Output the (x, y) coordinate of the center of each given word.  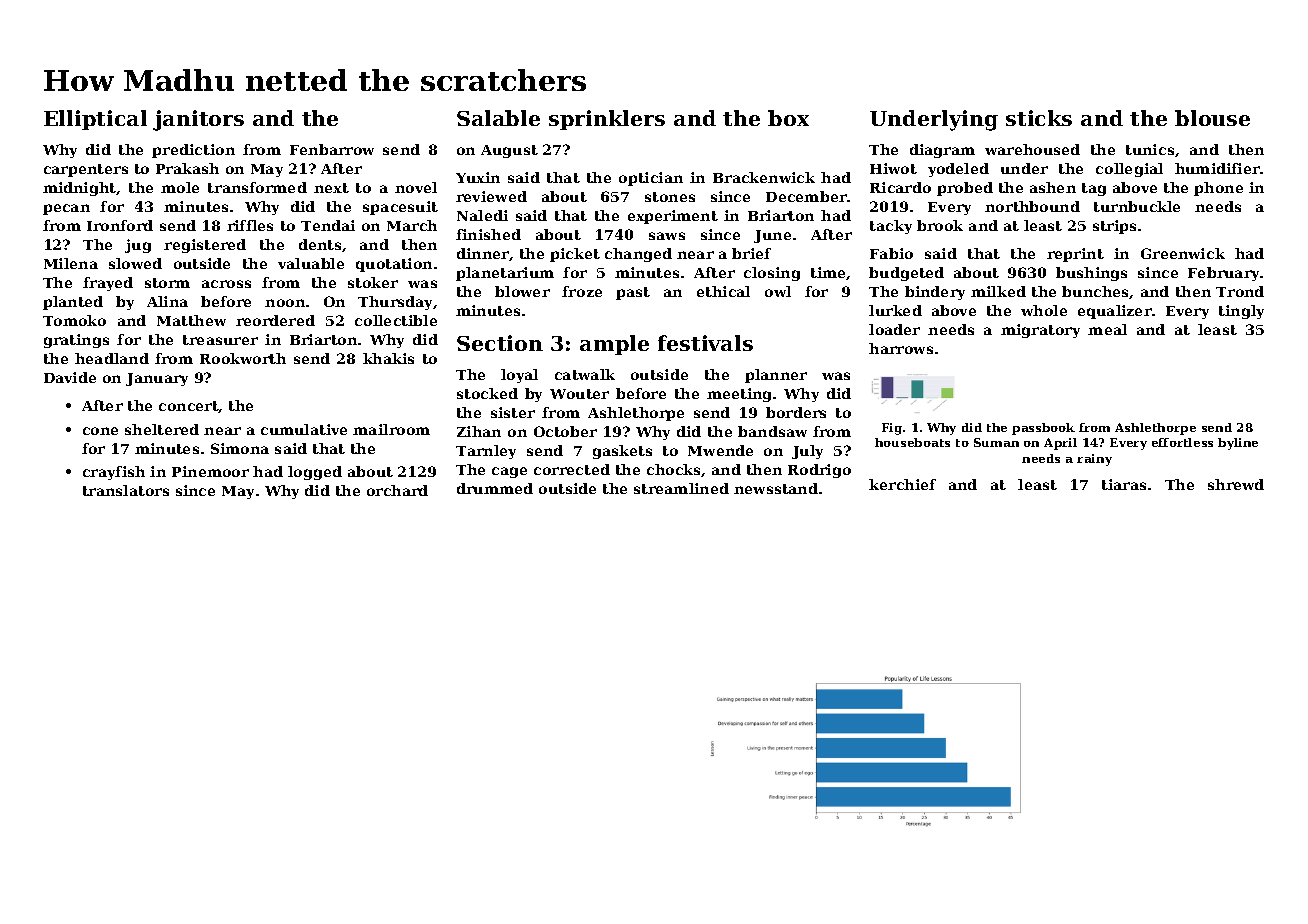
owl (778, 291)
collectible (396, 320)
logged (315, 473)
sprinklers (607, 120)
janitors (198, 120)
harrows (901, 348)
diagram (942, 151)
